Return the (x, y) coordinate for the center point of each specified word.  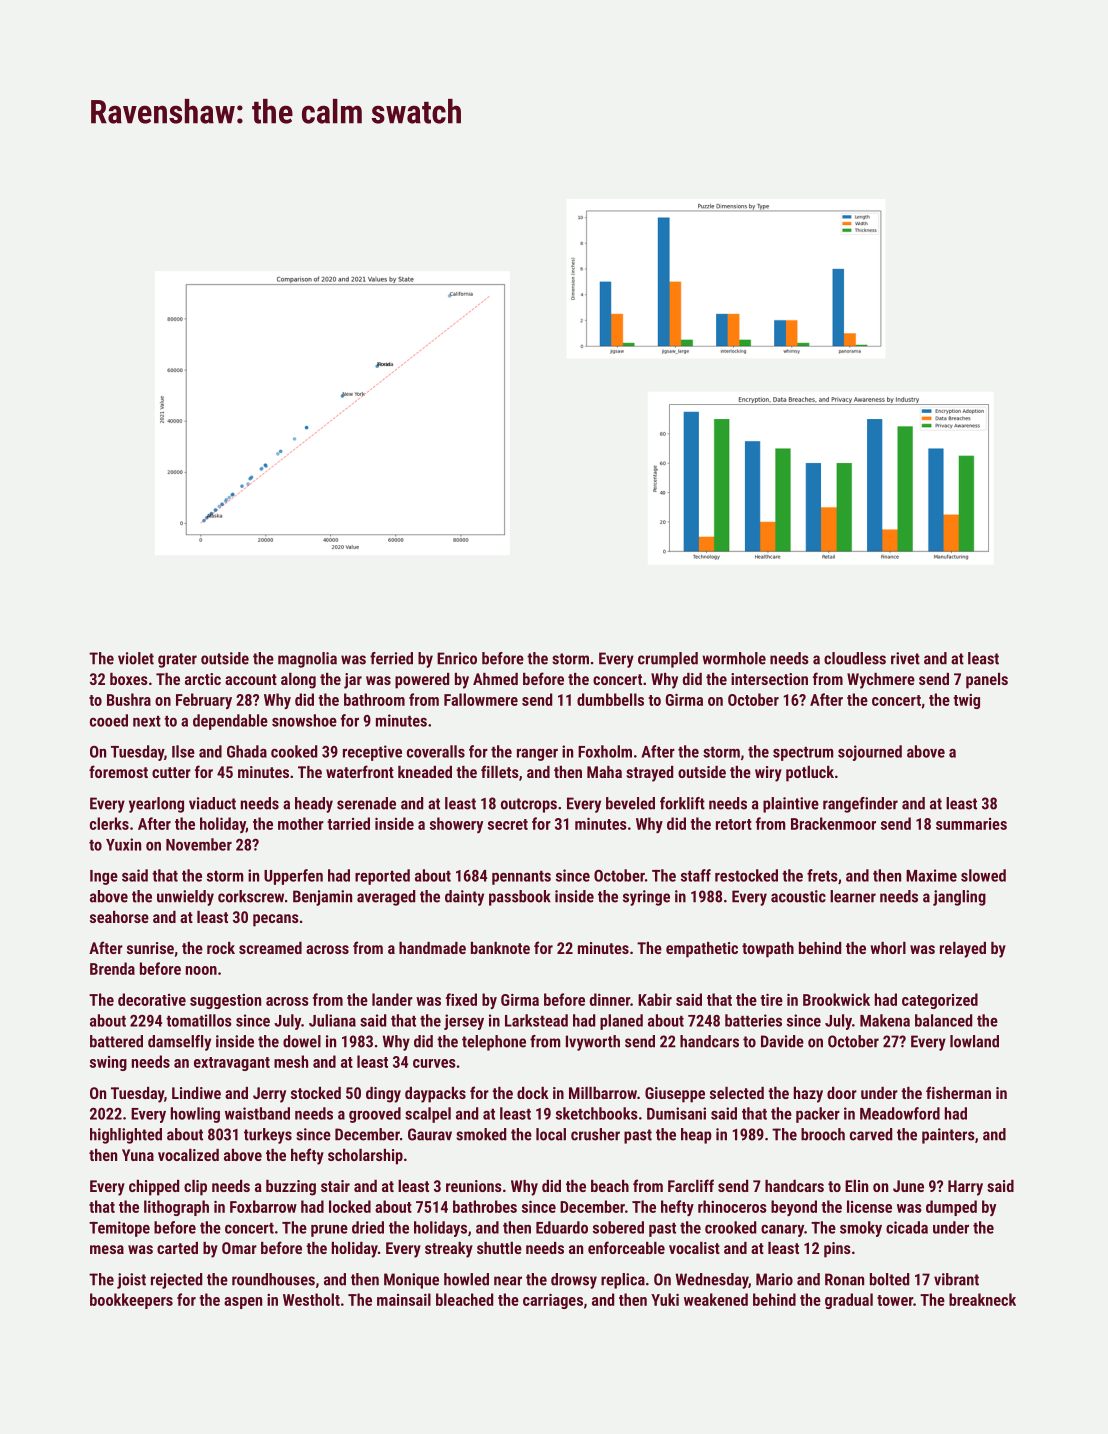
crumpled (668, 660)
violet (136, 658)
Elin (856, 1186)
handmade (432, 948)
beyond (794, 1208)
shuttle (499, 1248)
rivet (905, 658)
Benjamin (322, 898)
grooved (375, 1115)
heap (696, 1136)
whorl (888, 948)
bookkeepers (131, 1301)
